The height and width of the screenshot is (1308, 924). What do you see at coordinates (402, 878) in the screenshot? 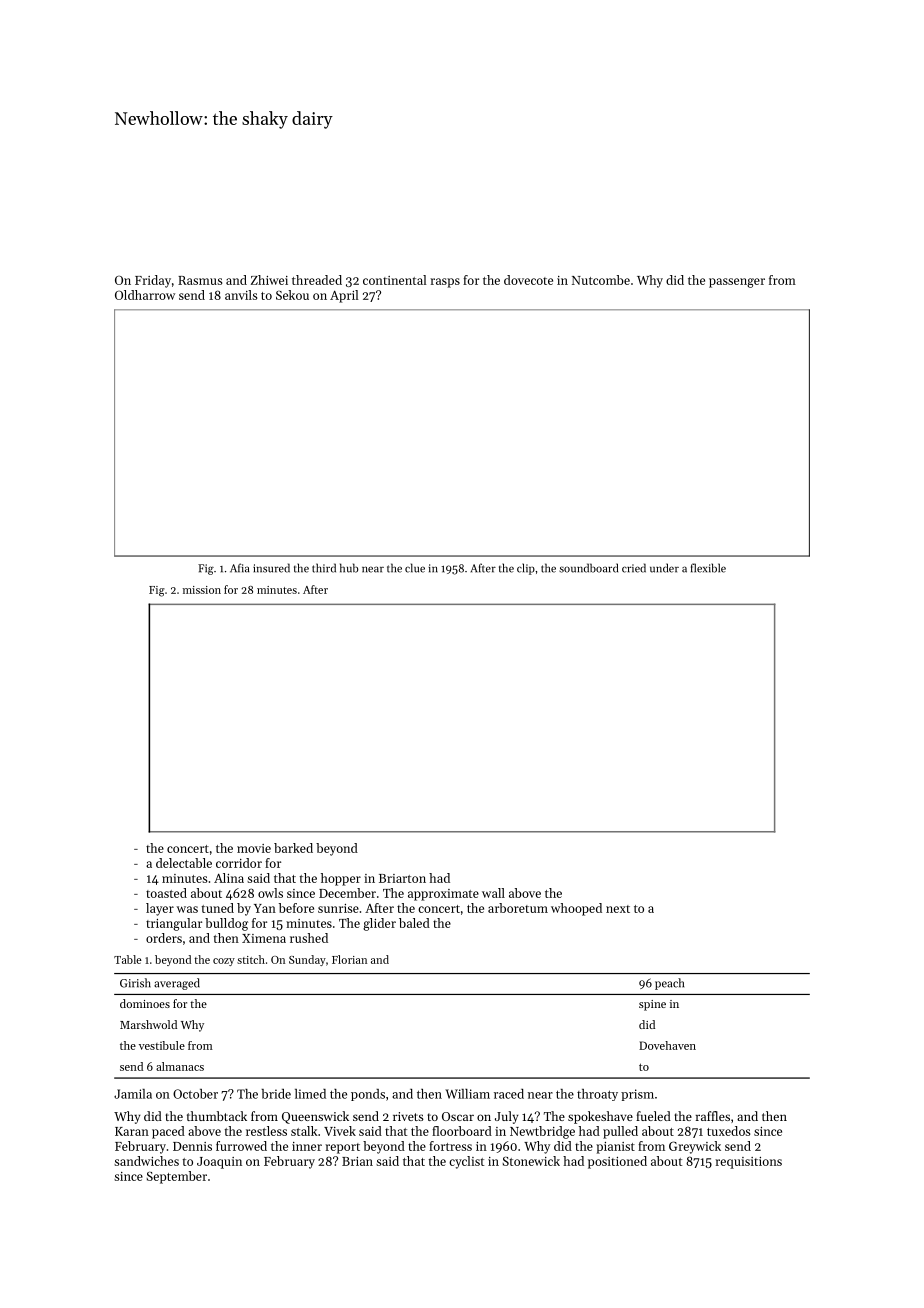
I see `Briarton` at bounding box center [402, 878].
